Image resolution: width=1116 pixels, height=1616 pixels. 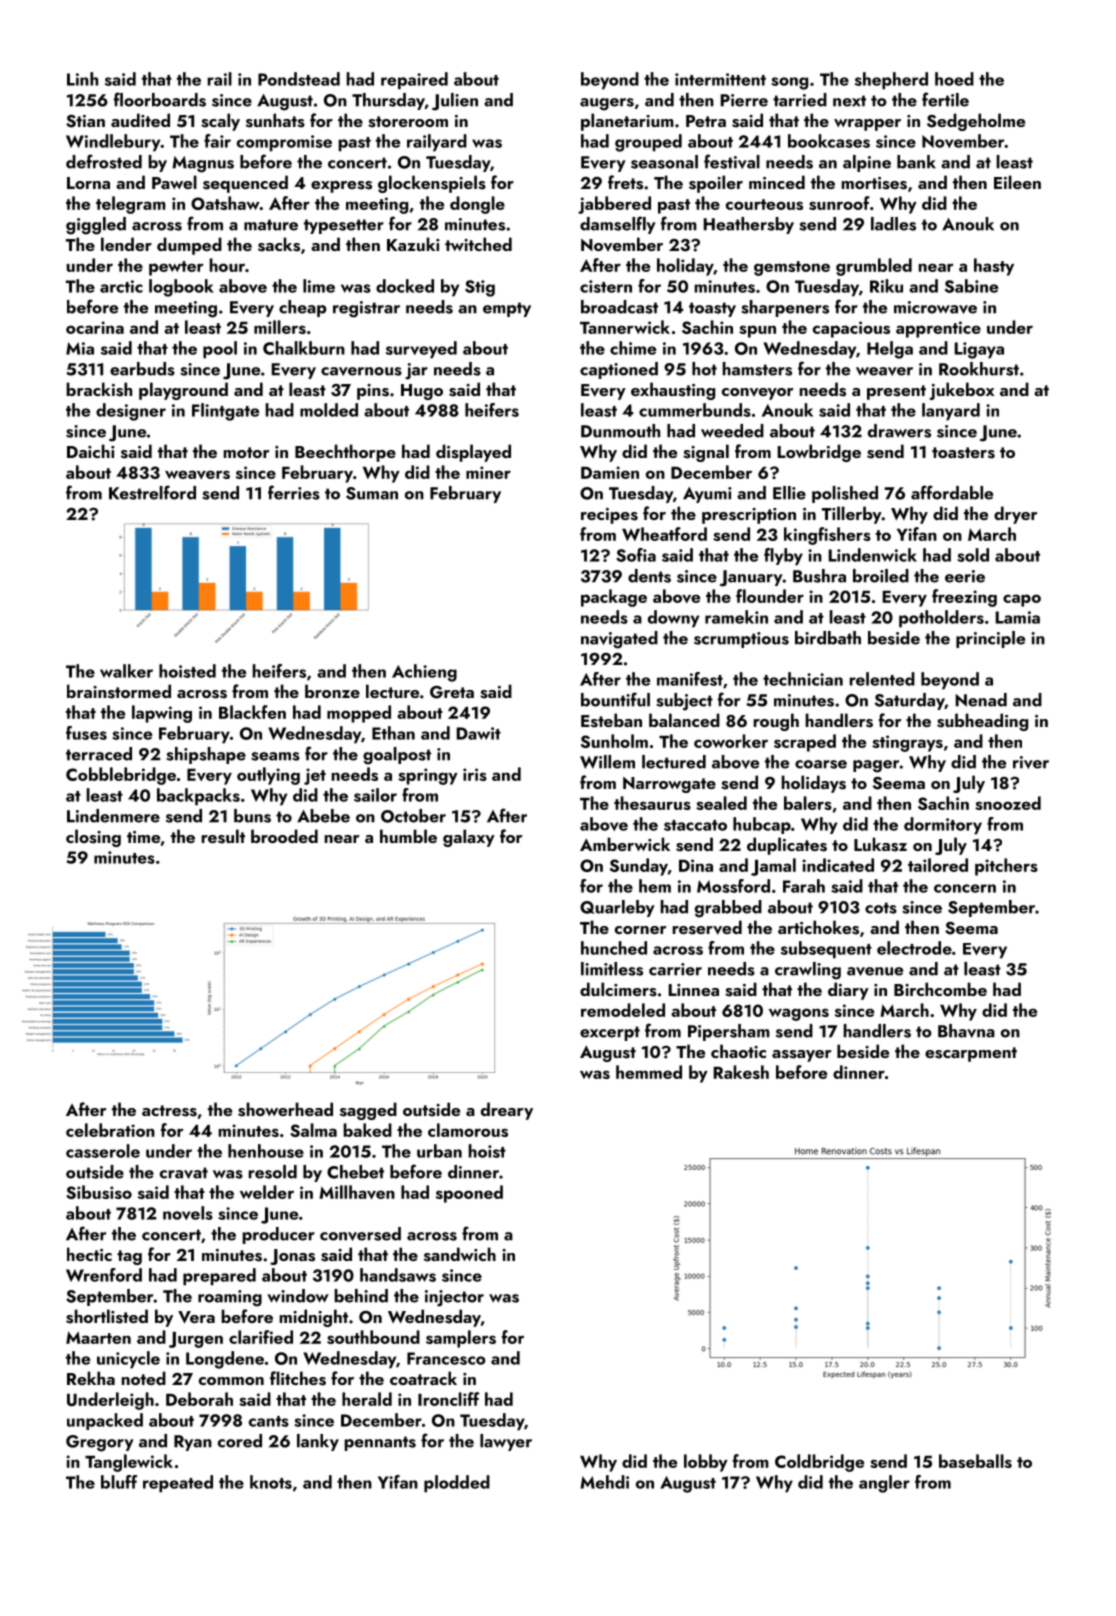 What do you see at coordinates (607, 762) in the screenshot?
I see `Willem` at bounding box center [607, 762].
